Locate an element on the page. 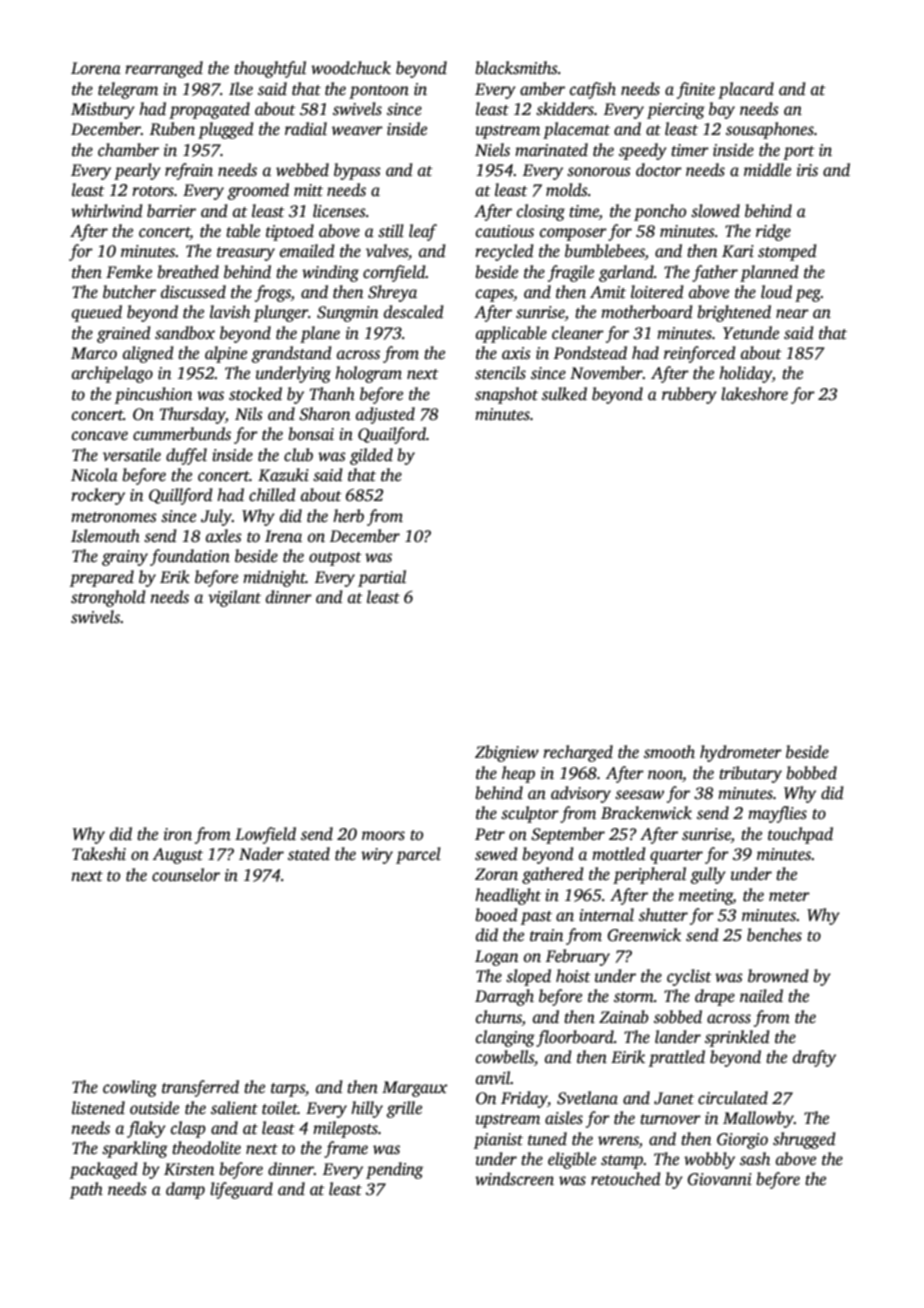  cowling is located at coordinates (130, 1088).
